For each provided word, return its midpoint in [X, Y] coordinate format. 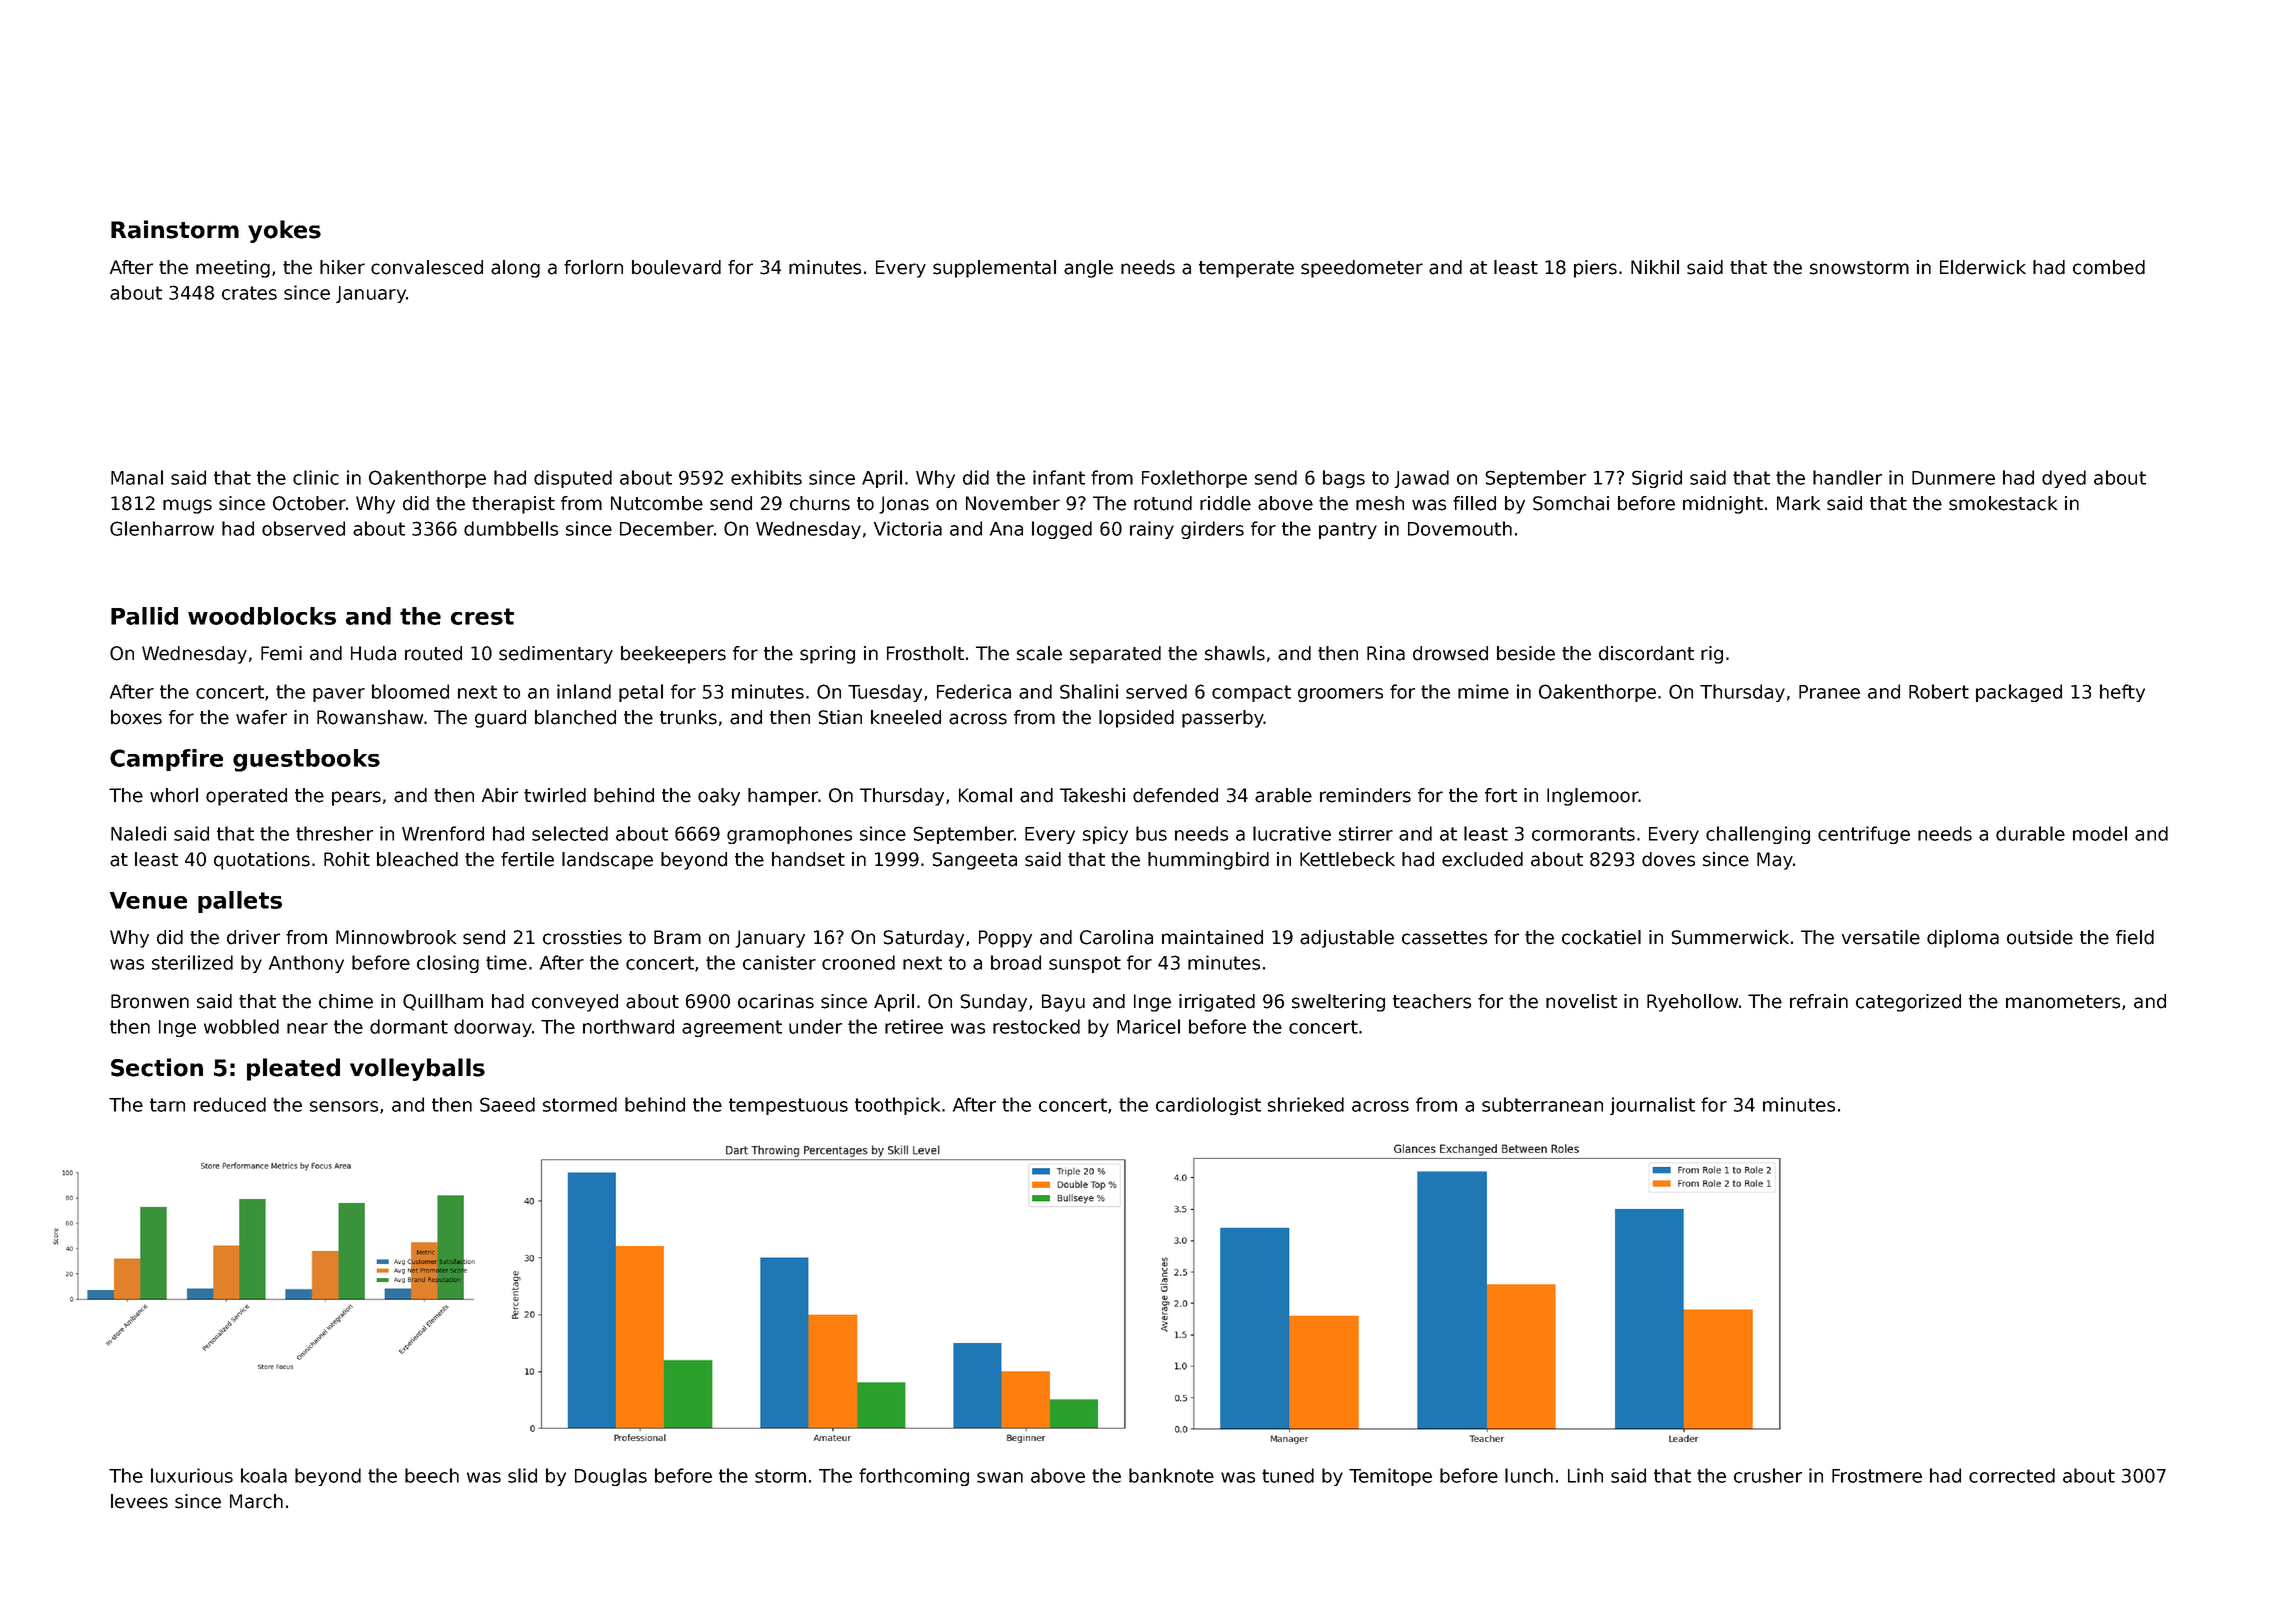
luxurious [192, 1475]
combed [2109, 267]
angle [1088, 269]
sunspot [1085, 964]
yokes [284, 231]
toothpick [897, 1106]
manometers [2063, 1002]
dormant [409, 1026]
